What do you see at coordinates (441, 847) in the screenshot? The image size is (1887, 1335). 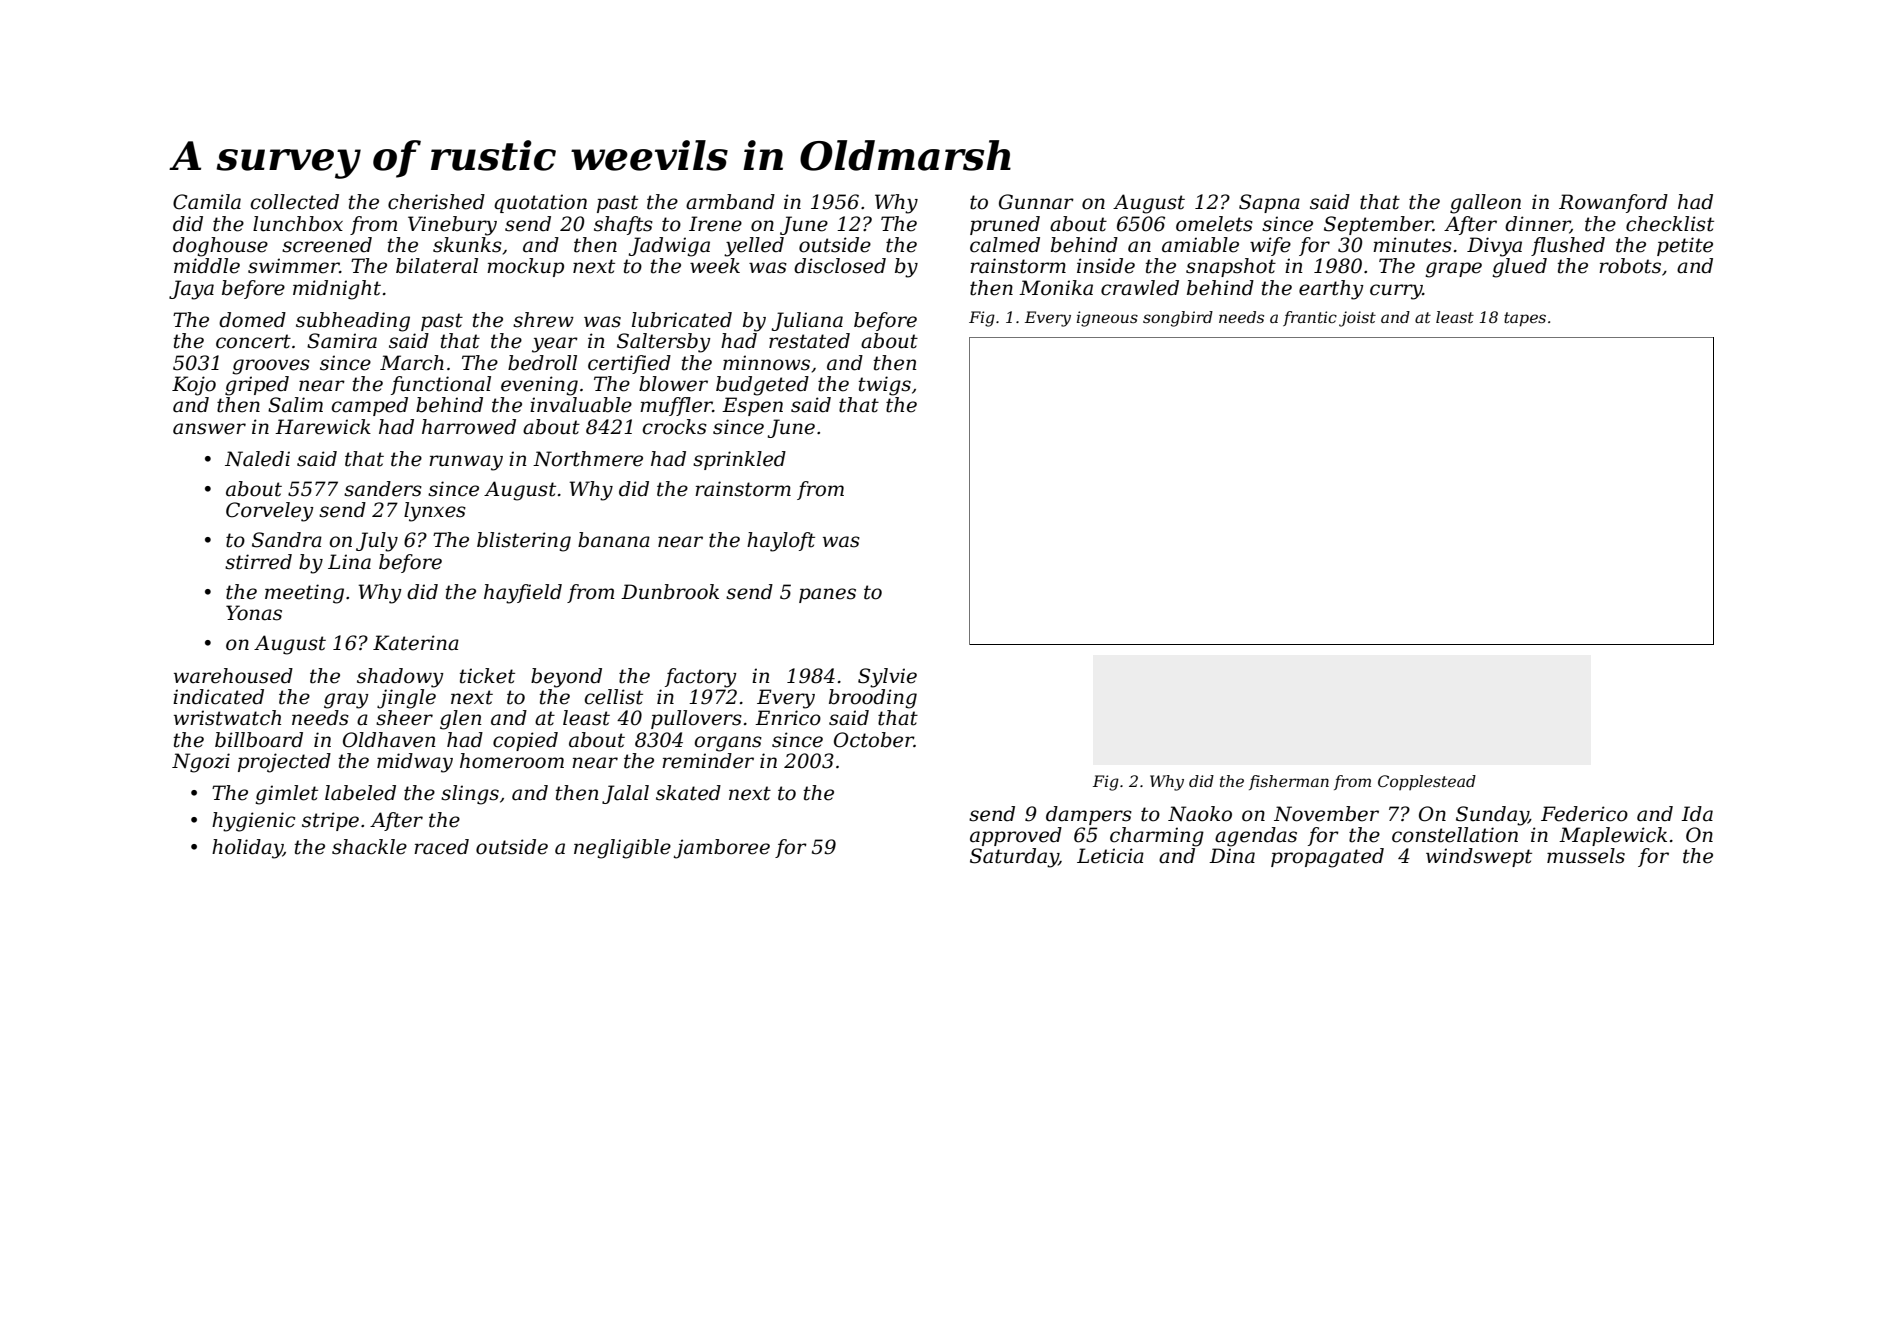 I see `raced` at bounding box center [441, 847].
